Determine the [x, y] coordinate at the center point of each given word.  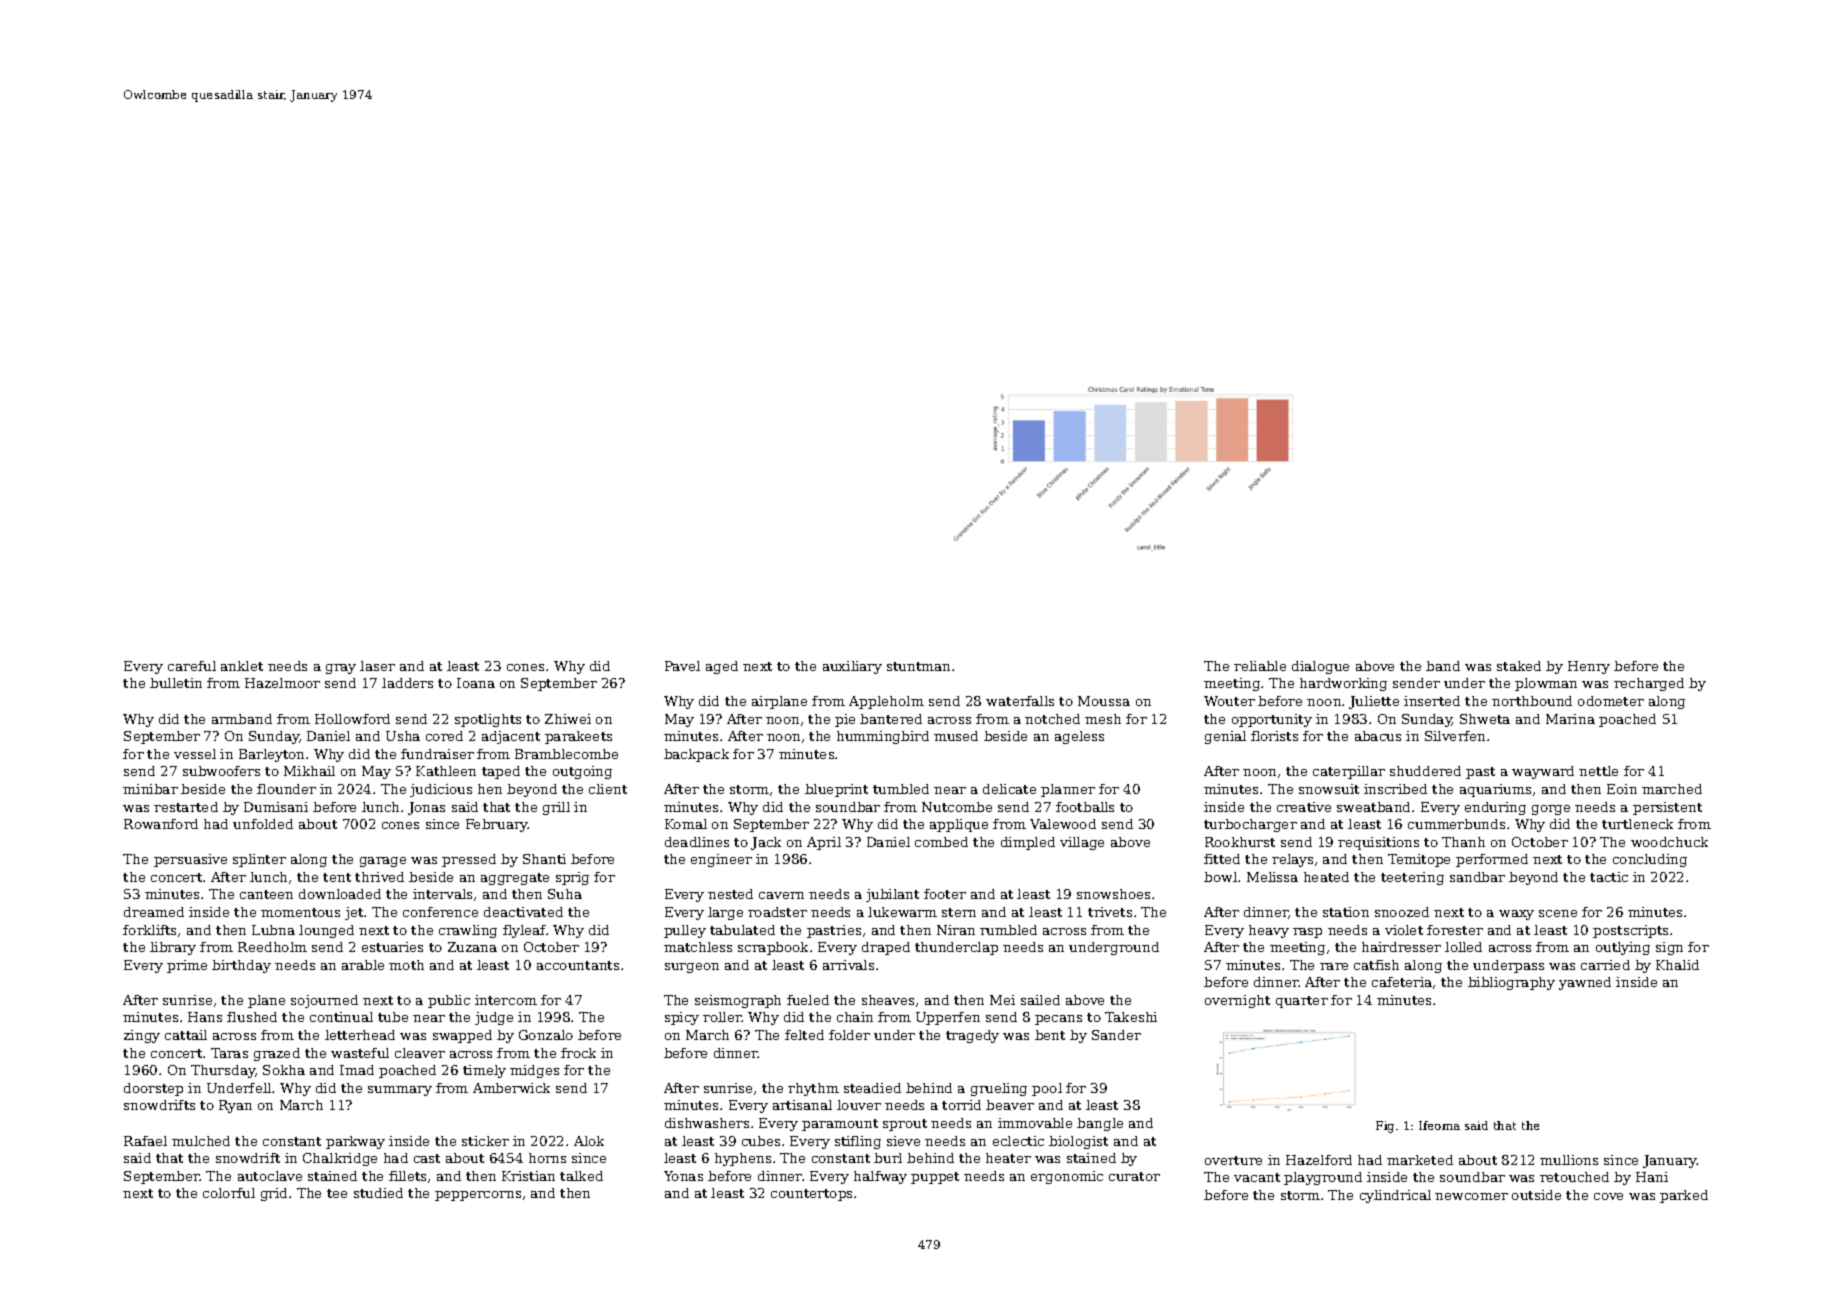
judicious [441, 790]
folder [849, 1035]
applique [959, 825]
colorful [229, 1193]
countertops [811, 1195]
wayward [1543, 772]
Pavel [682, 666]
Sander [1116, 1035]
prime [187, 966]
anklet [242, 666]
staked [1519, 666]
